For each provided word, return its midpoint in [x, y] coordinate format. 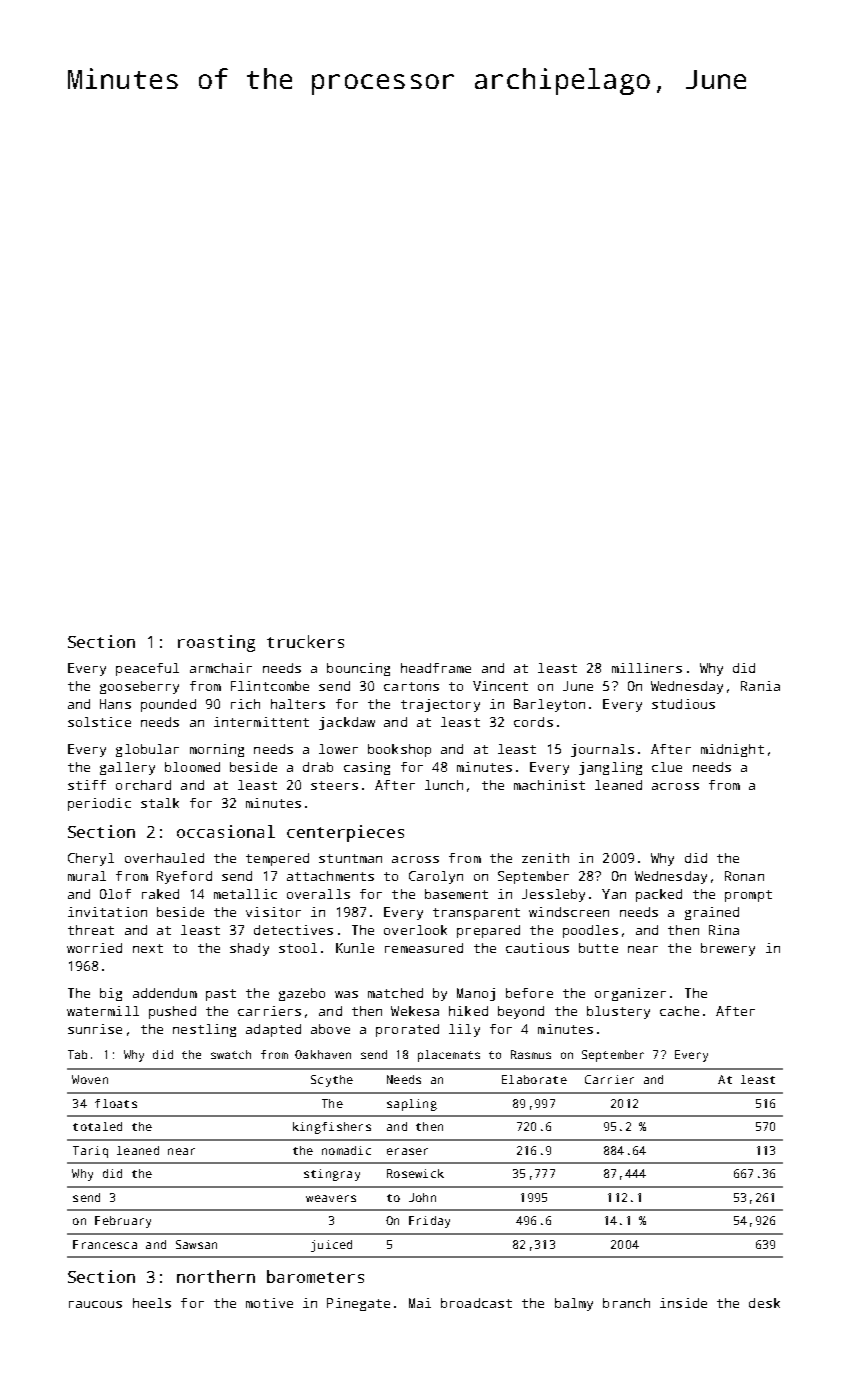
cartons [411, 686]
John [422, 1197]
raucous [95, 1304]
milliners [647, 668]
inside [683, 1303]
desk [764, 1303]
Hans [115, 704]
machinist [549, 785]
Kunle [355, 948]
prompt [748, 896]
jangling [610, 768]
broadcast [476, 1303]
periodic [99, 804]
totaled [97, 1126]
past [221, 995]
